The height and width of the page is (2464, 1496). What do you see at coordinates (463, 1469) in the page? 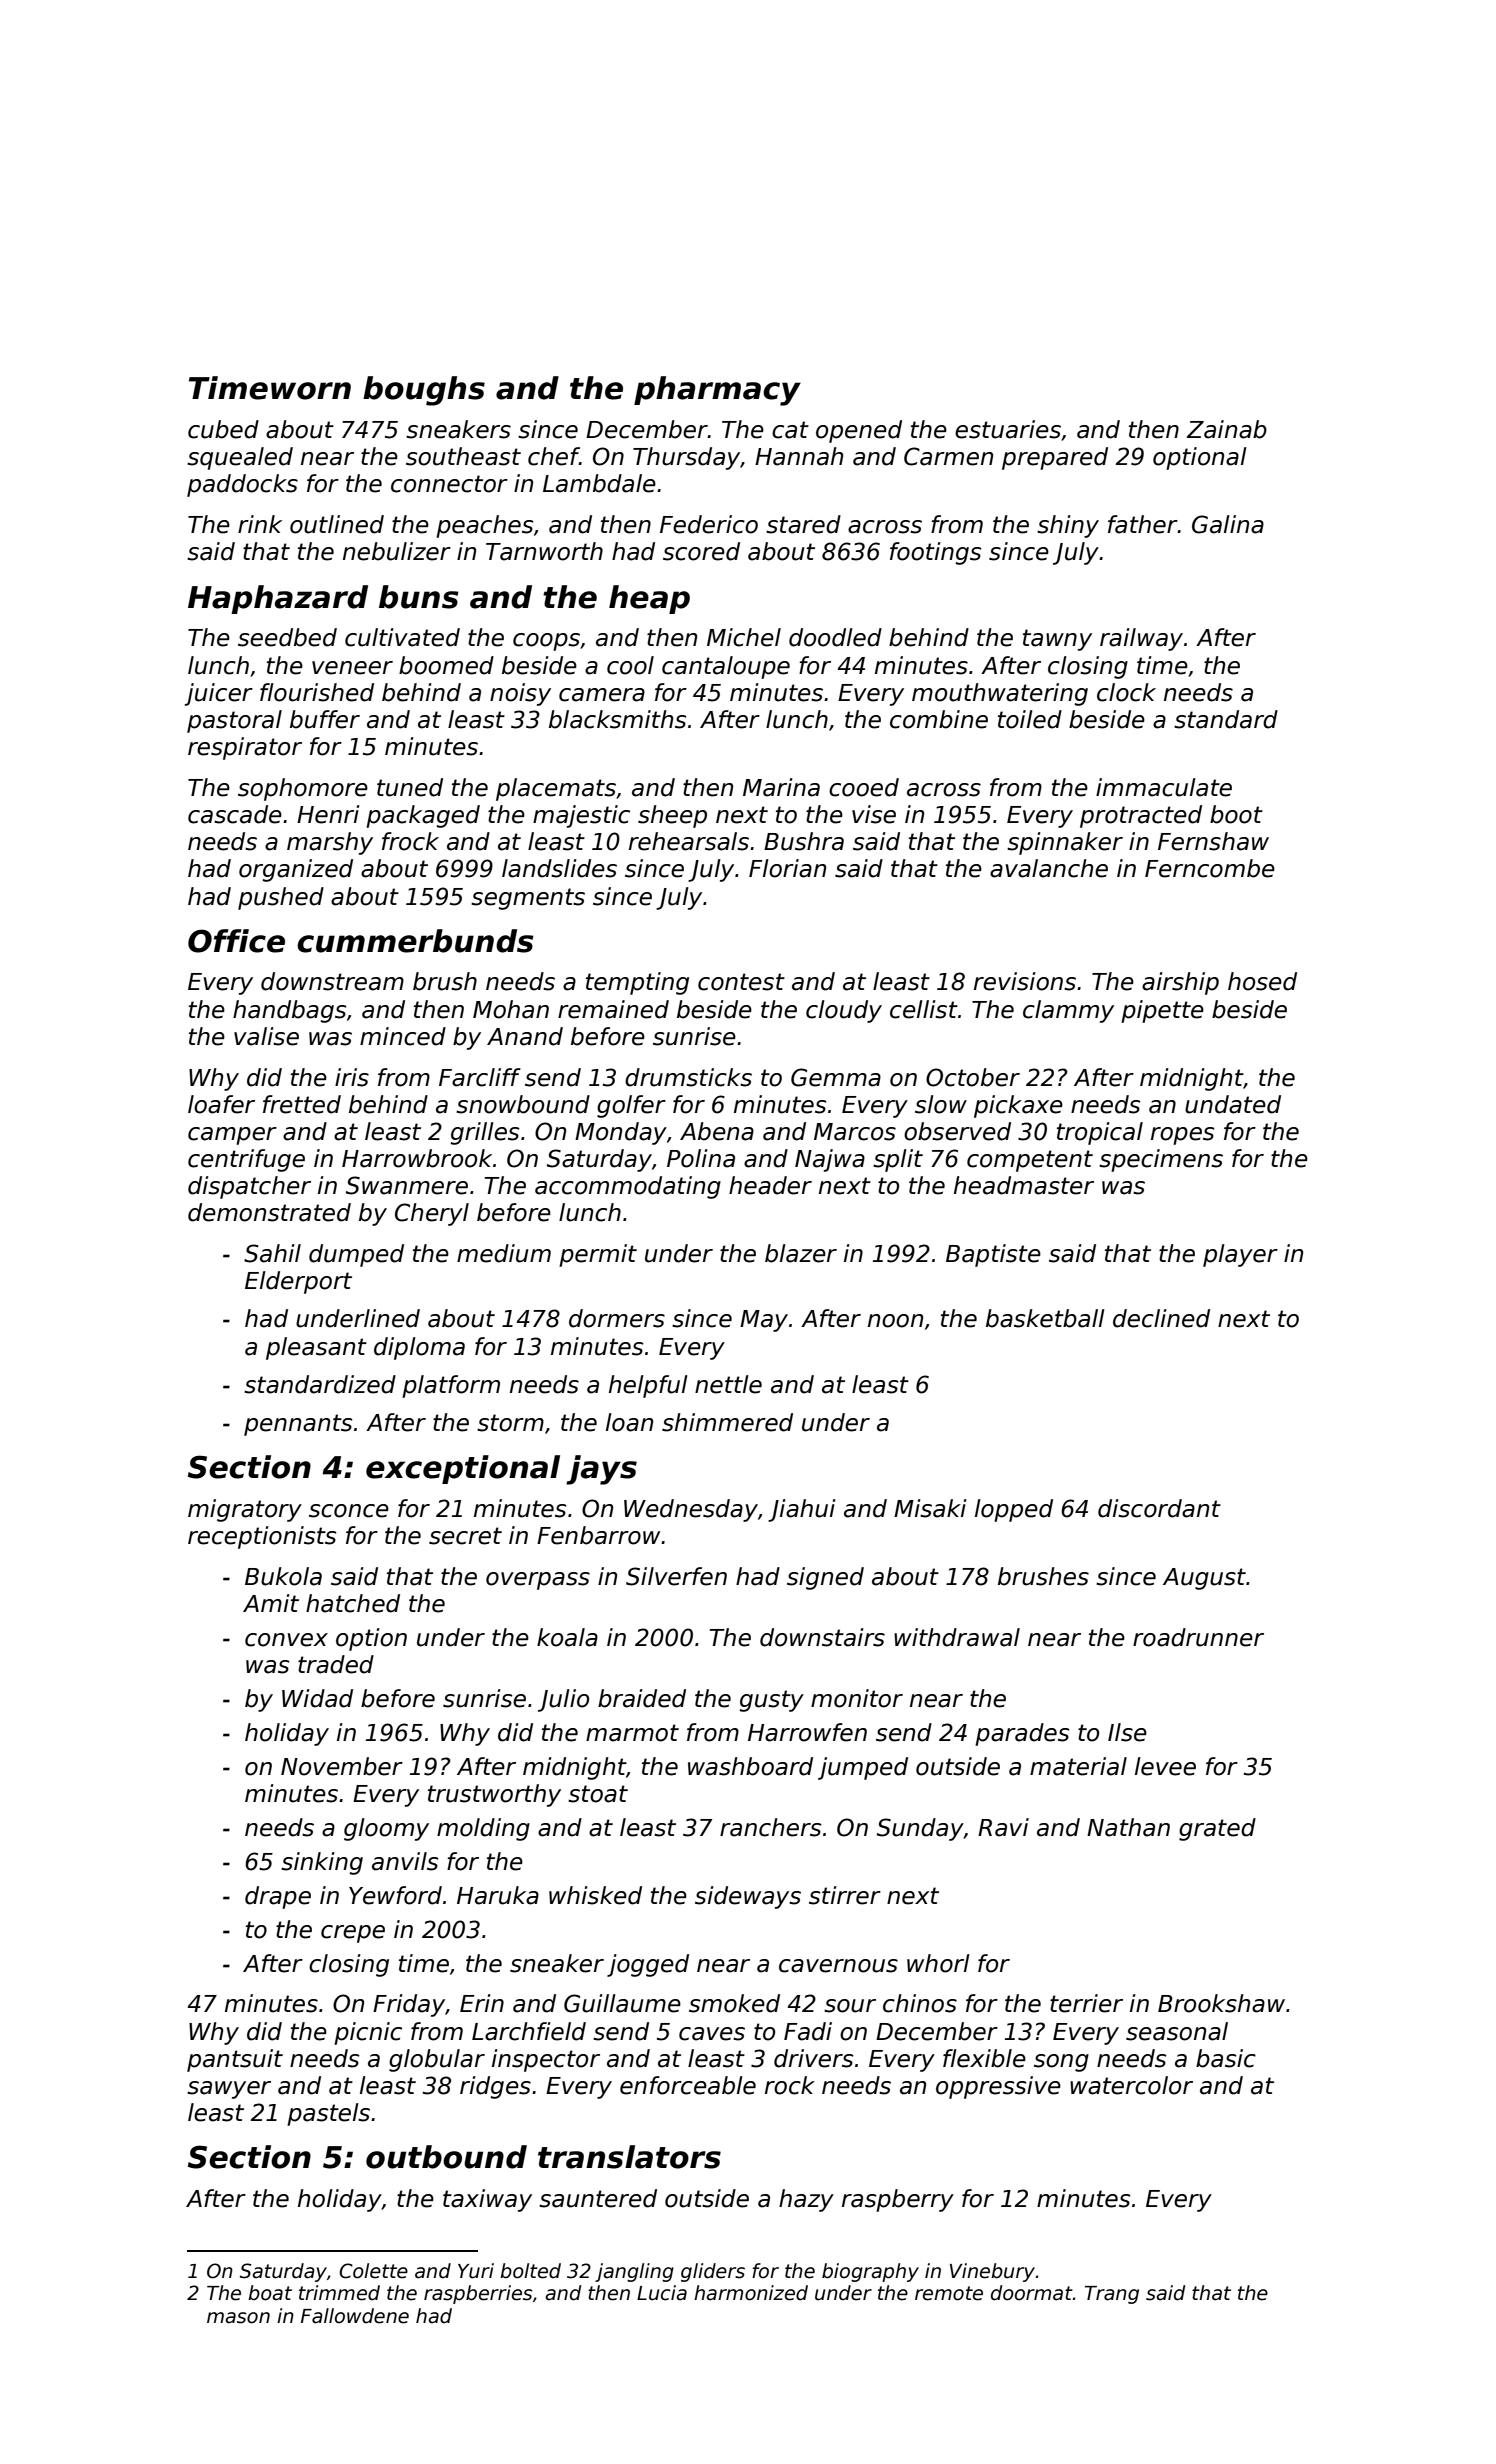
I see `exceptional` at bounding box center [463, 1469].
